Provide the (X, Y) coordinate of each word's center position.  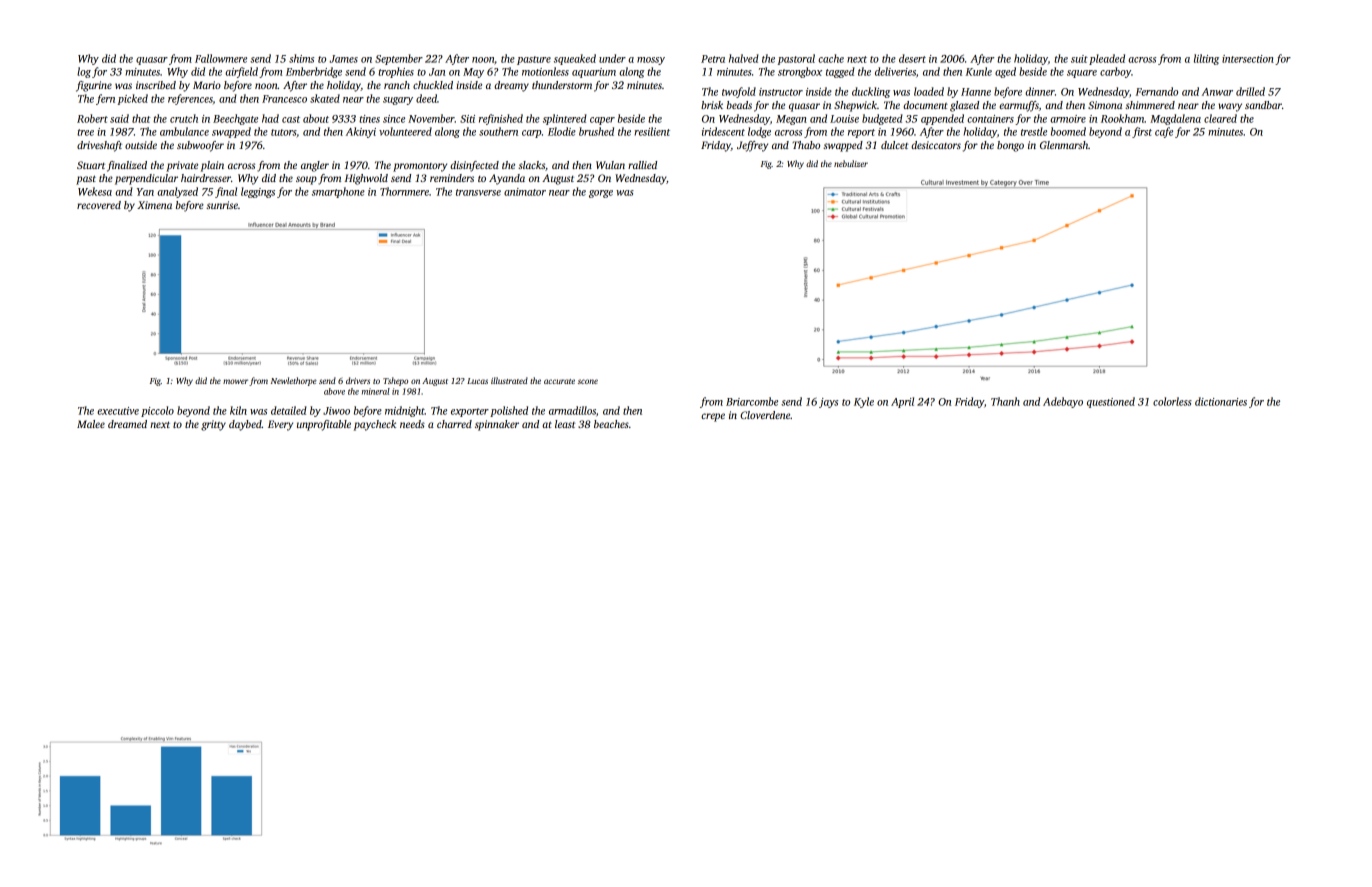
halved (744, 58)
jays (828, 403)
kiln (238, 410)
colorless (1172, 401)
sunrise (222, 205)
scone (588, 381)
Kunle (979, 71)
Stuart (91, 165)
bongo (1010, 146)
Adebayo (1063, 402)
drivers (358, 380)
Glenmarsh (1064, 145)
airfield (241, 72)
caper (602, 121)
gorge (601, 194)
